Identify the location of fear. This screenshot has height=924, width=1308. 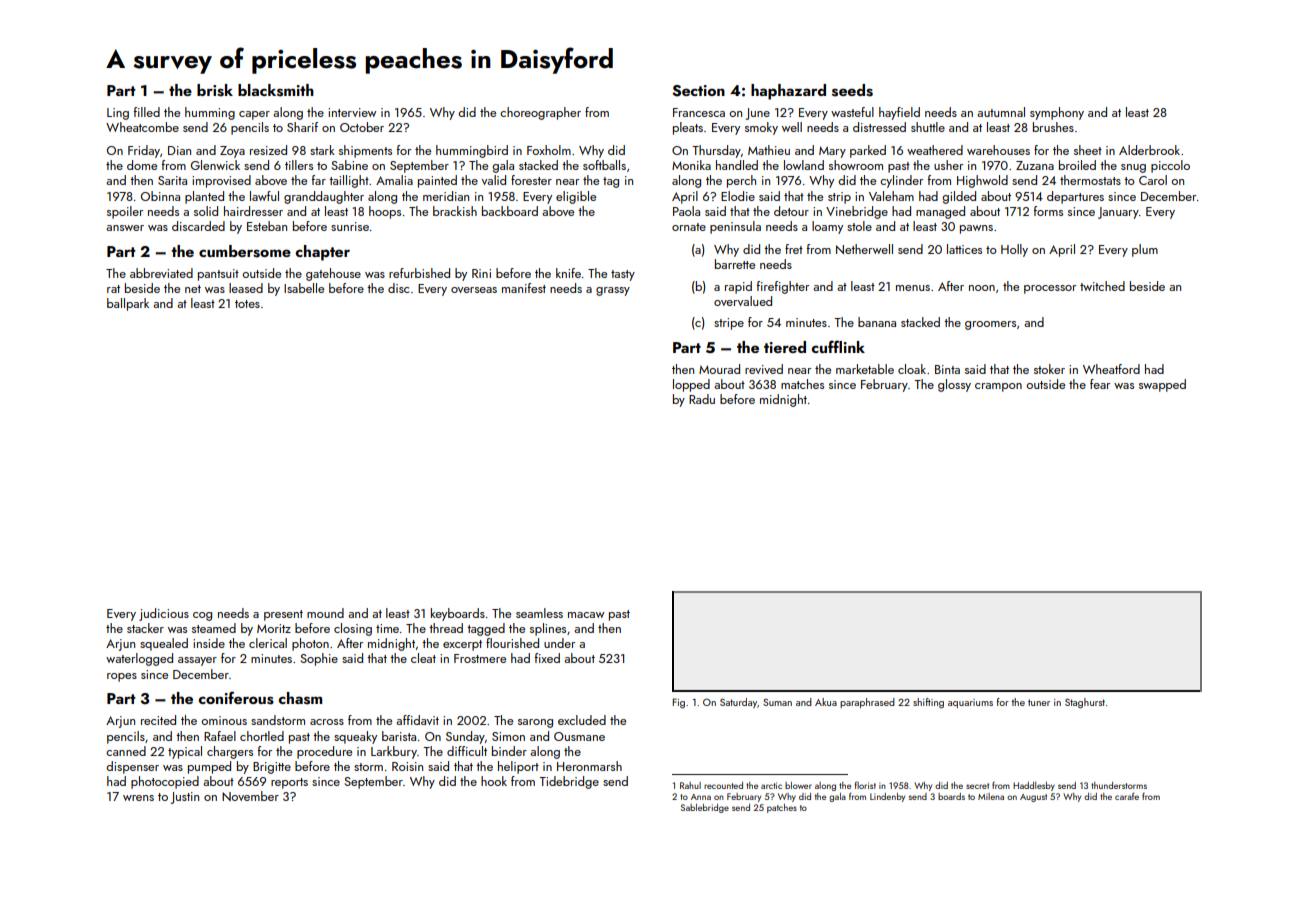
(1100, 384).
